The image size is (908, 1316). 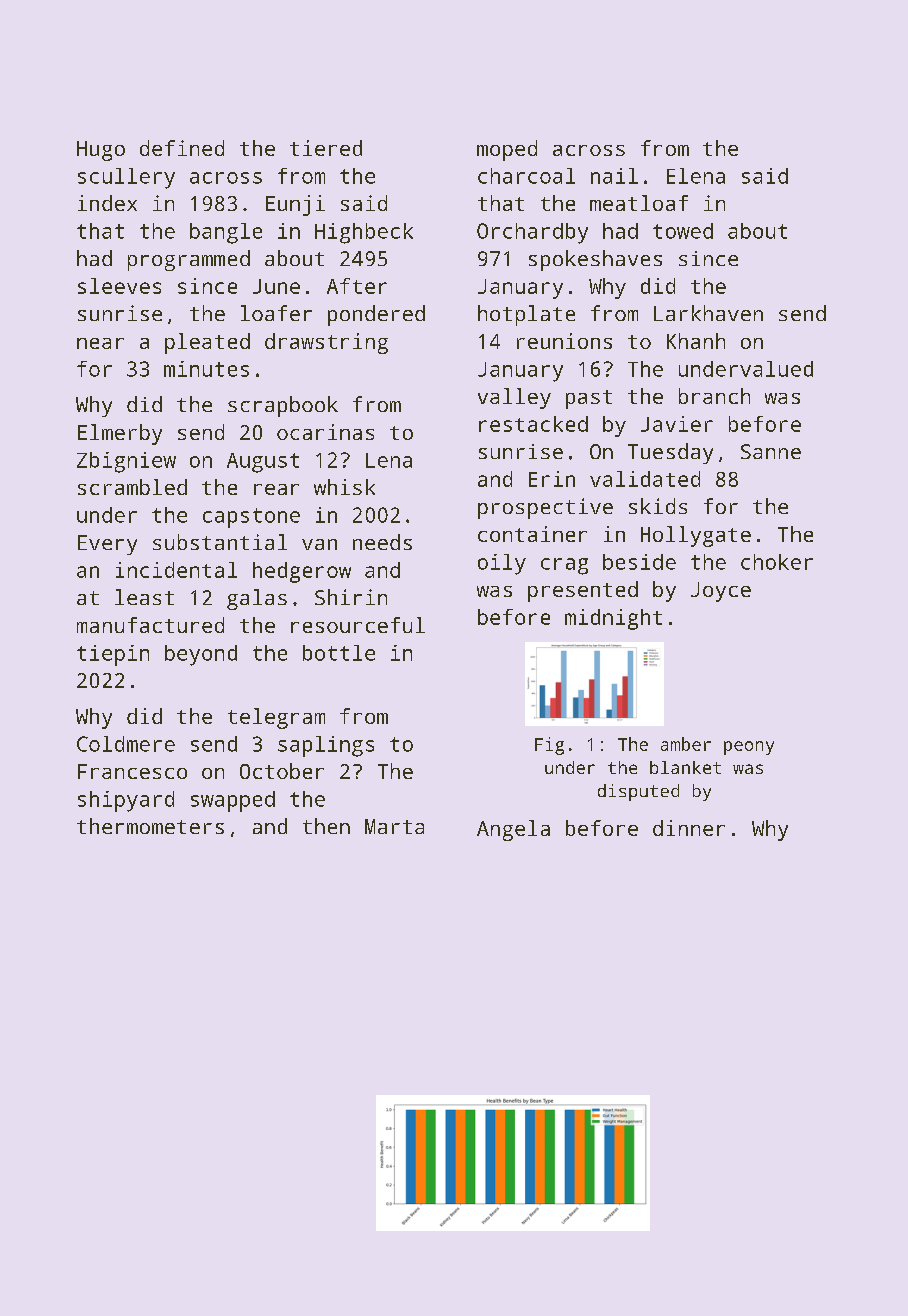 What do you see at coordinates (689, 828) in the image?
I see `dinner` at bounding box center [689, 828].
